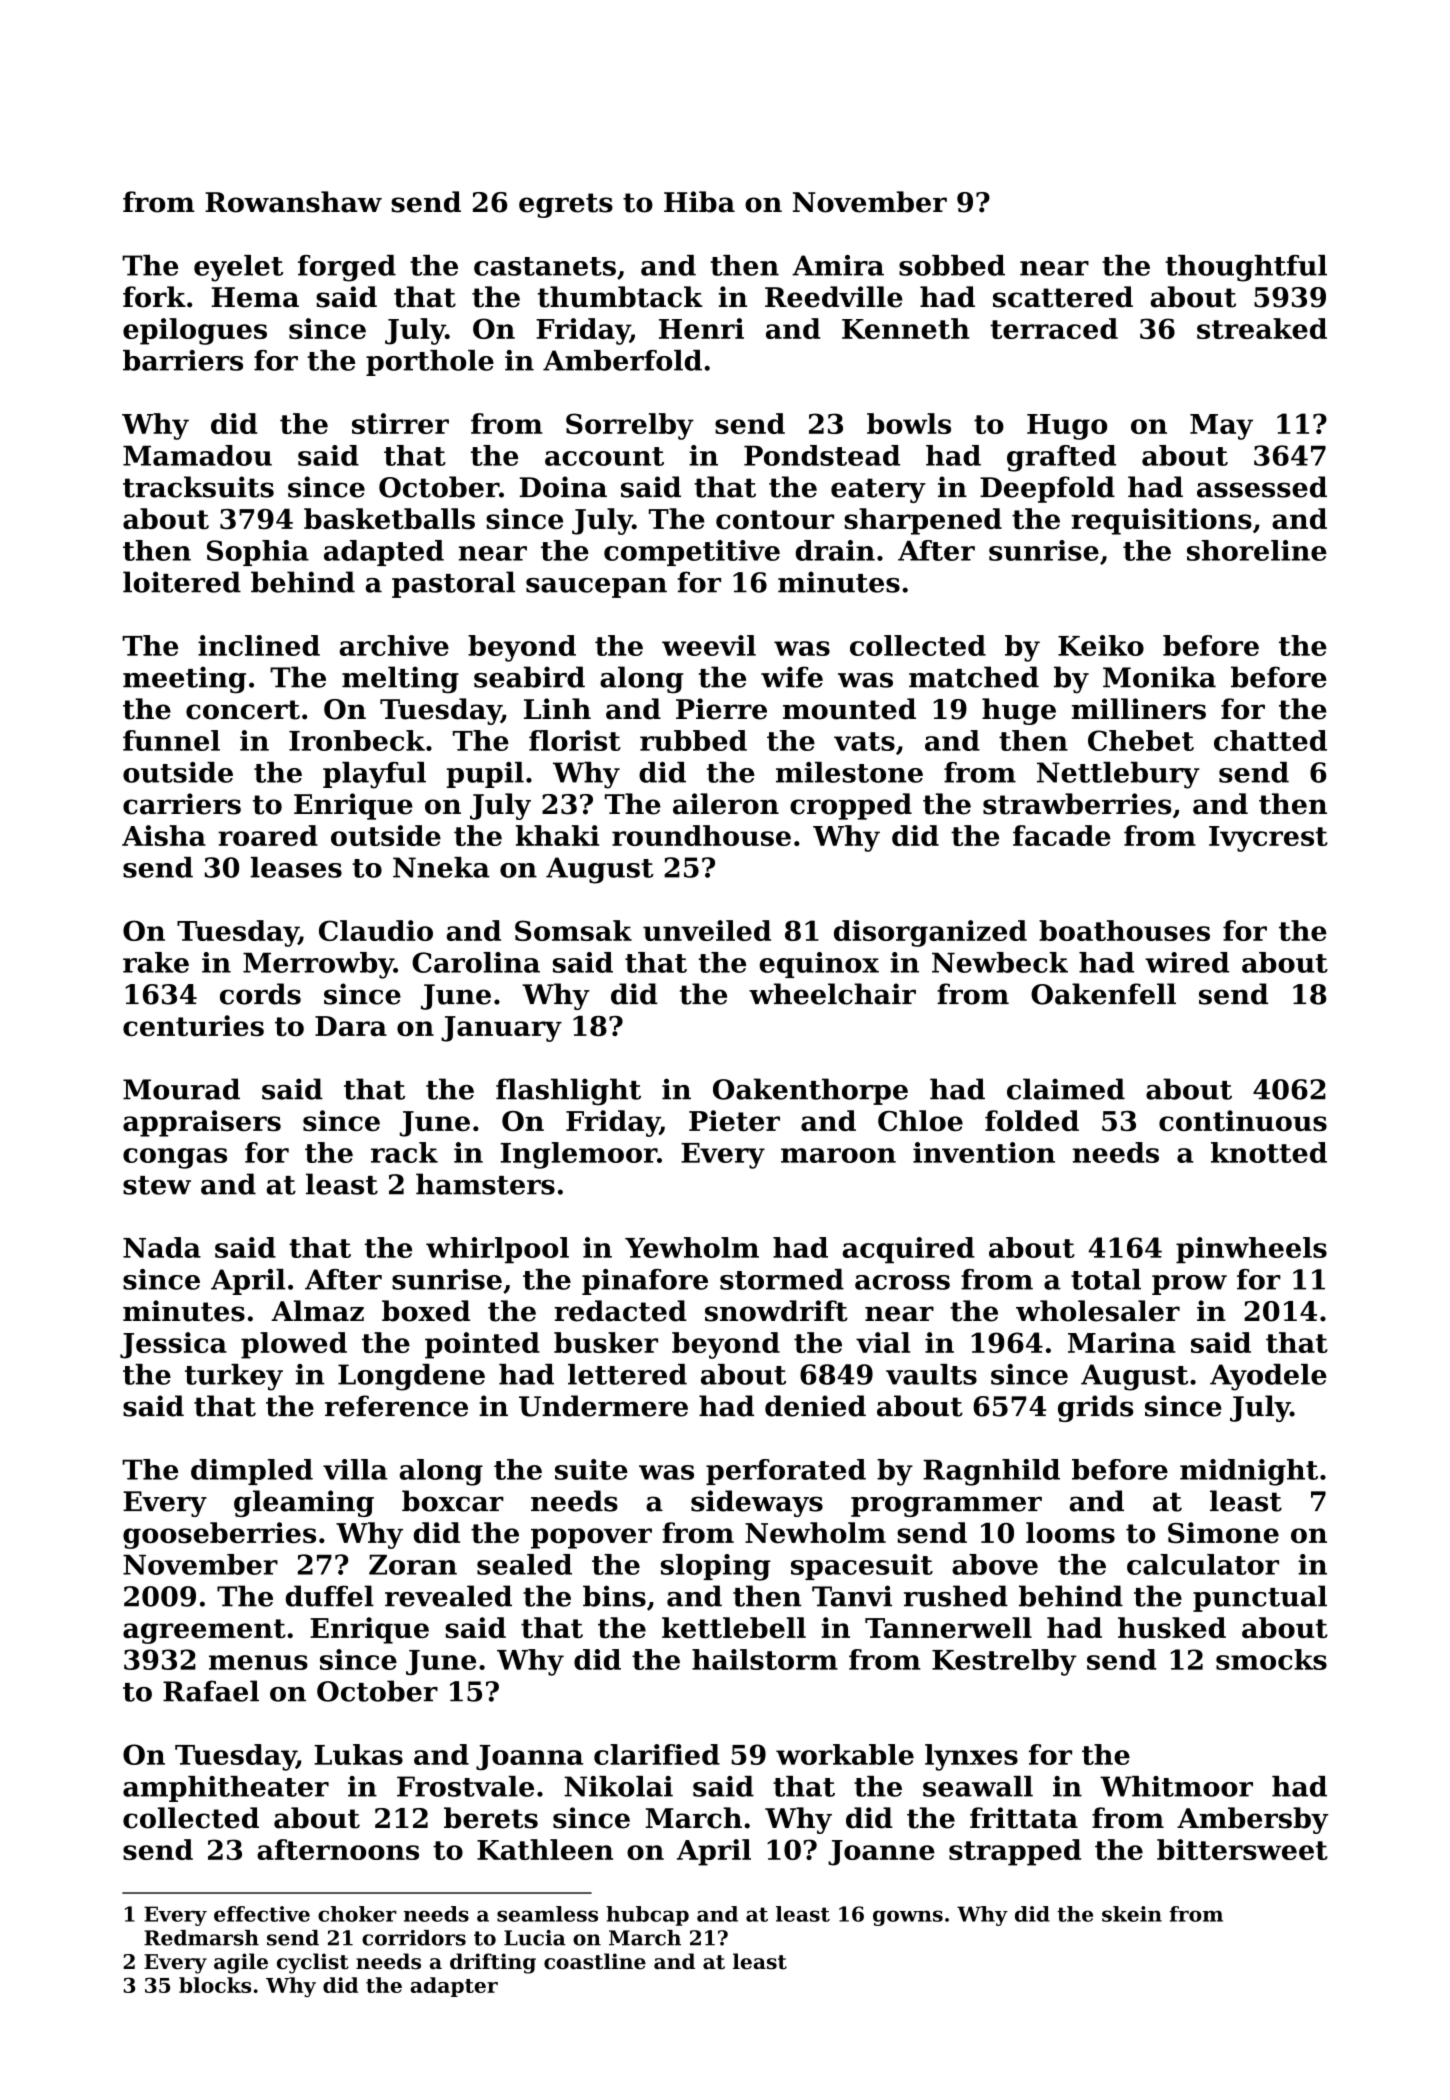 Image resolution: width=1450 pixels, height=2100 pixels. I want to click on shoreline, so click(1257, 550).
